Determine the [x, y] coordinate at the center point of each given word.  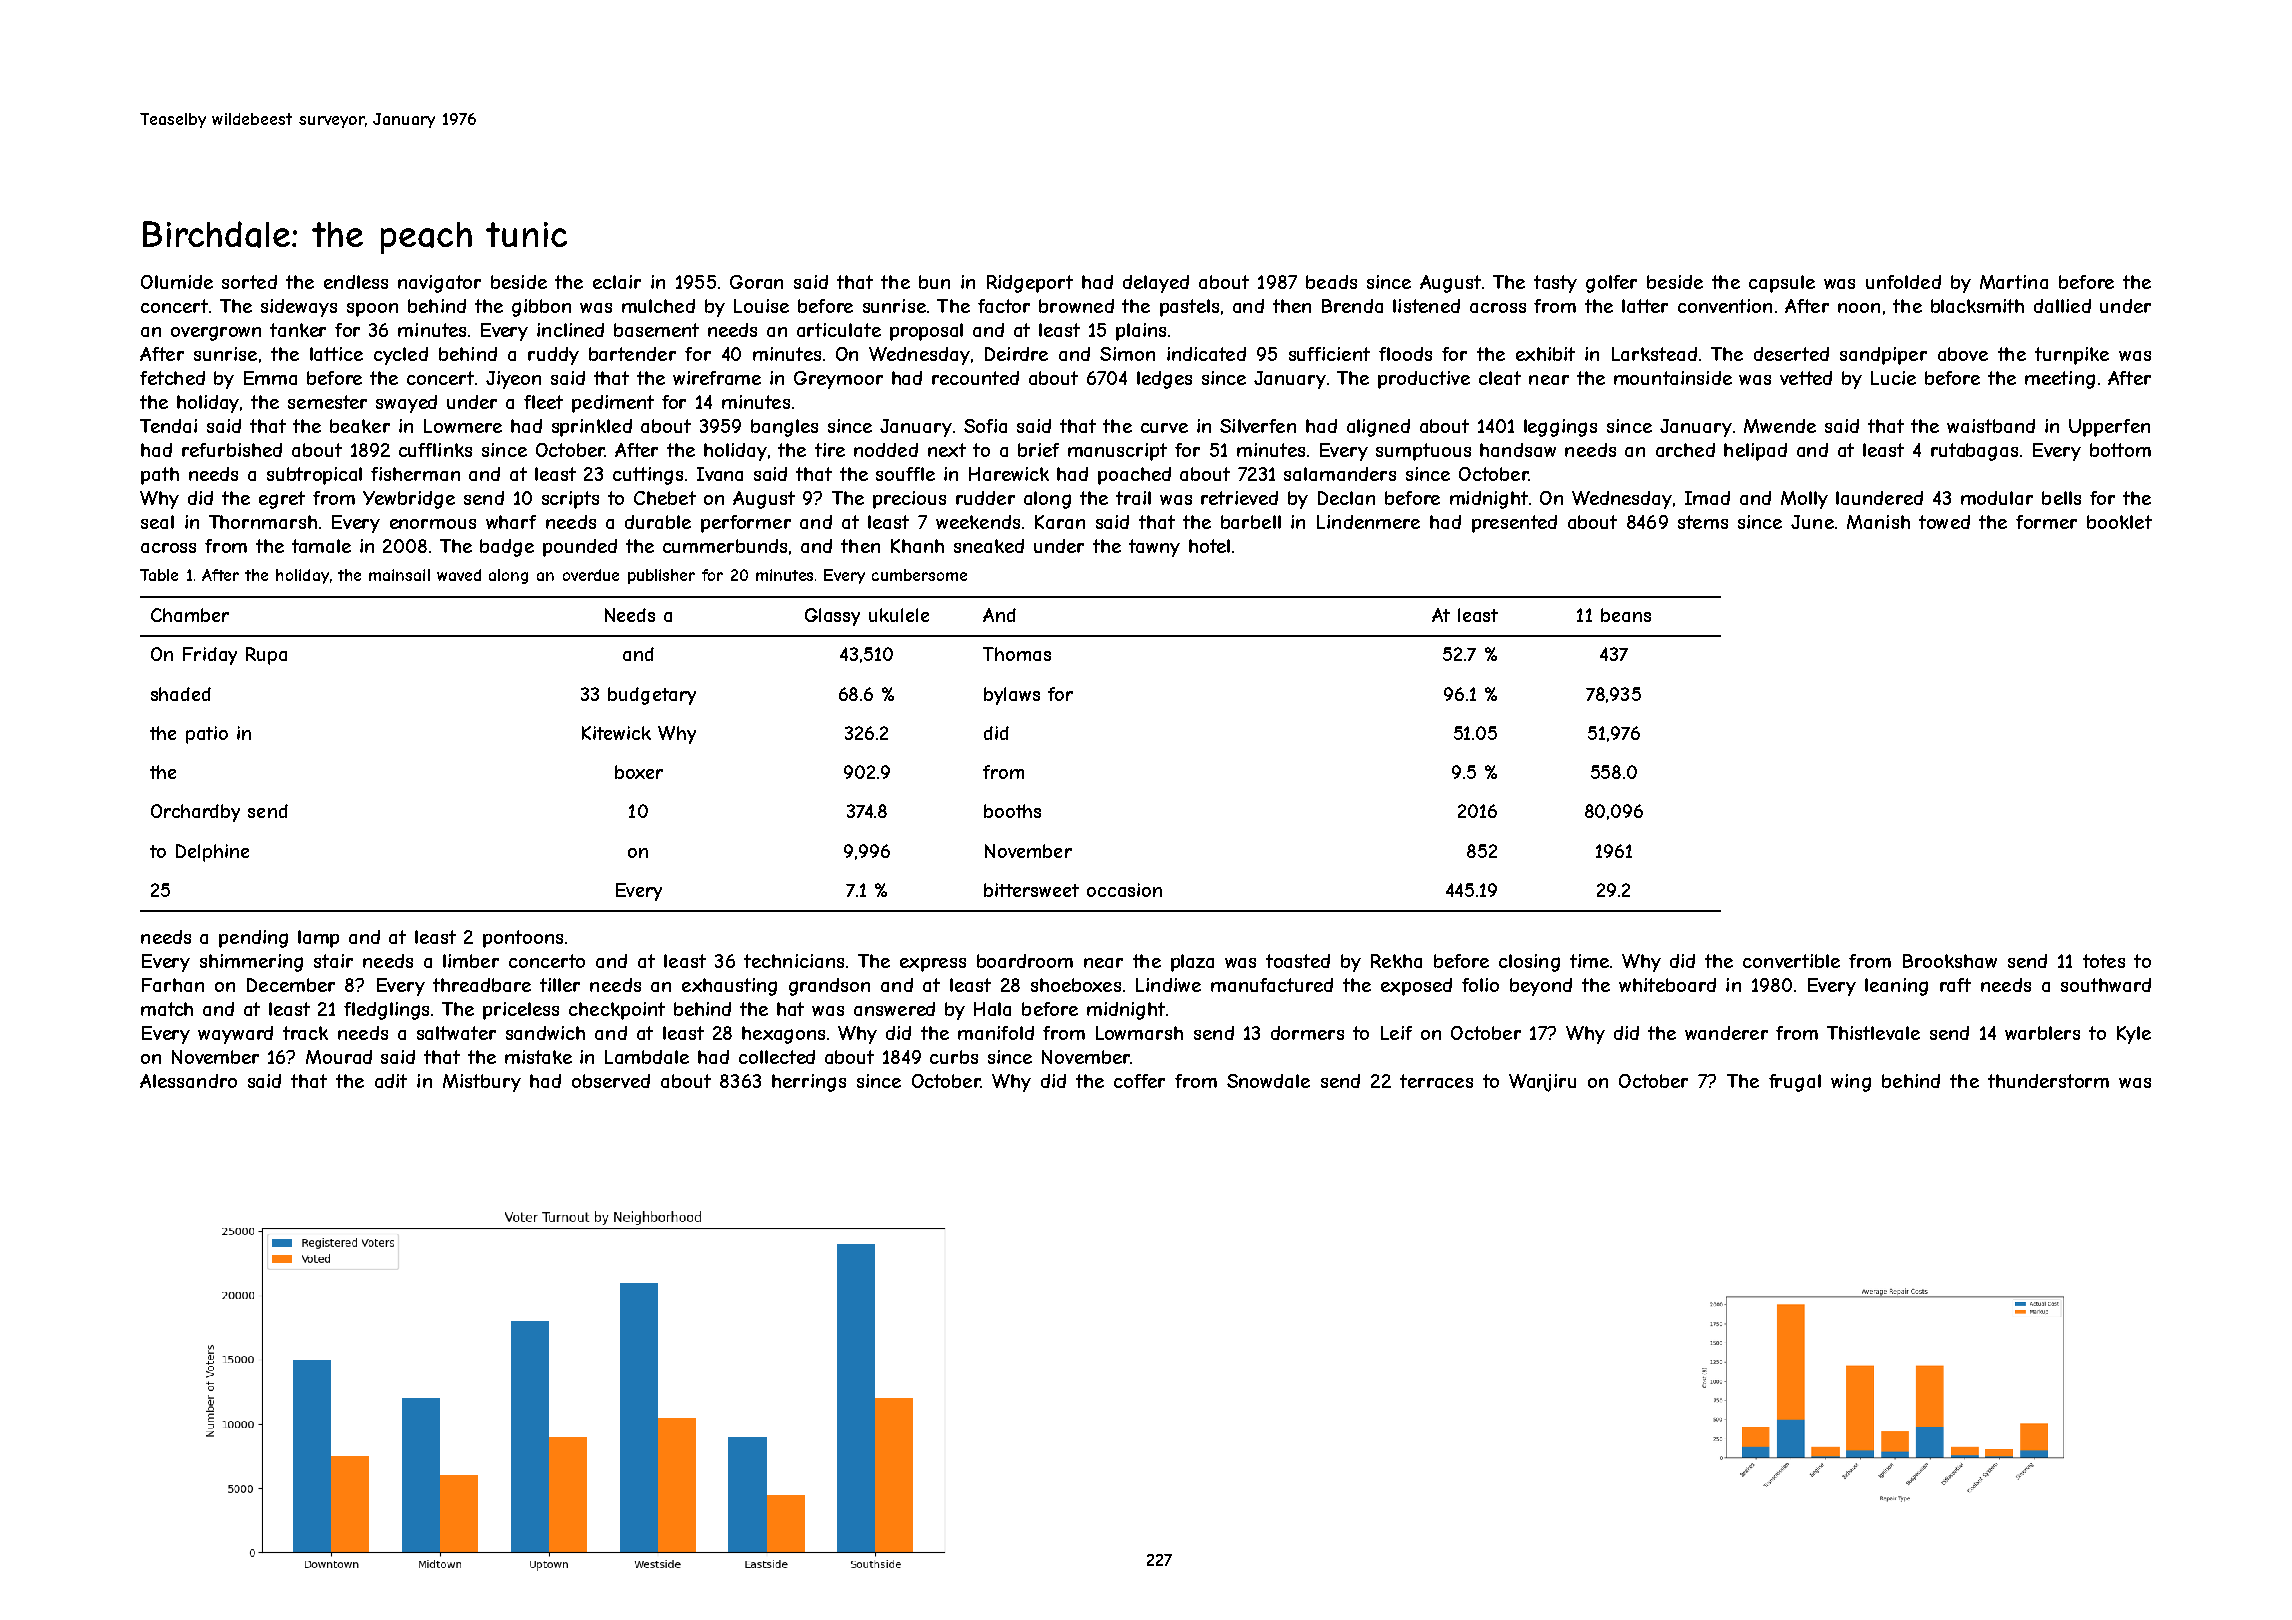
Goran [756, 282]
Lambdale [647, 1057]
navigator [439, 284]
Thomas [1017, 654]
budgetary [652, 696]
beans [1626, 615]
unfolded [1903, 282]
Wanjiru [1542, 1083]
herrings [809, 1083]
